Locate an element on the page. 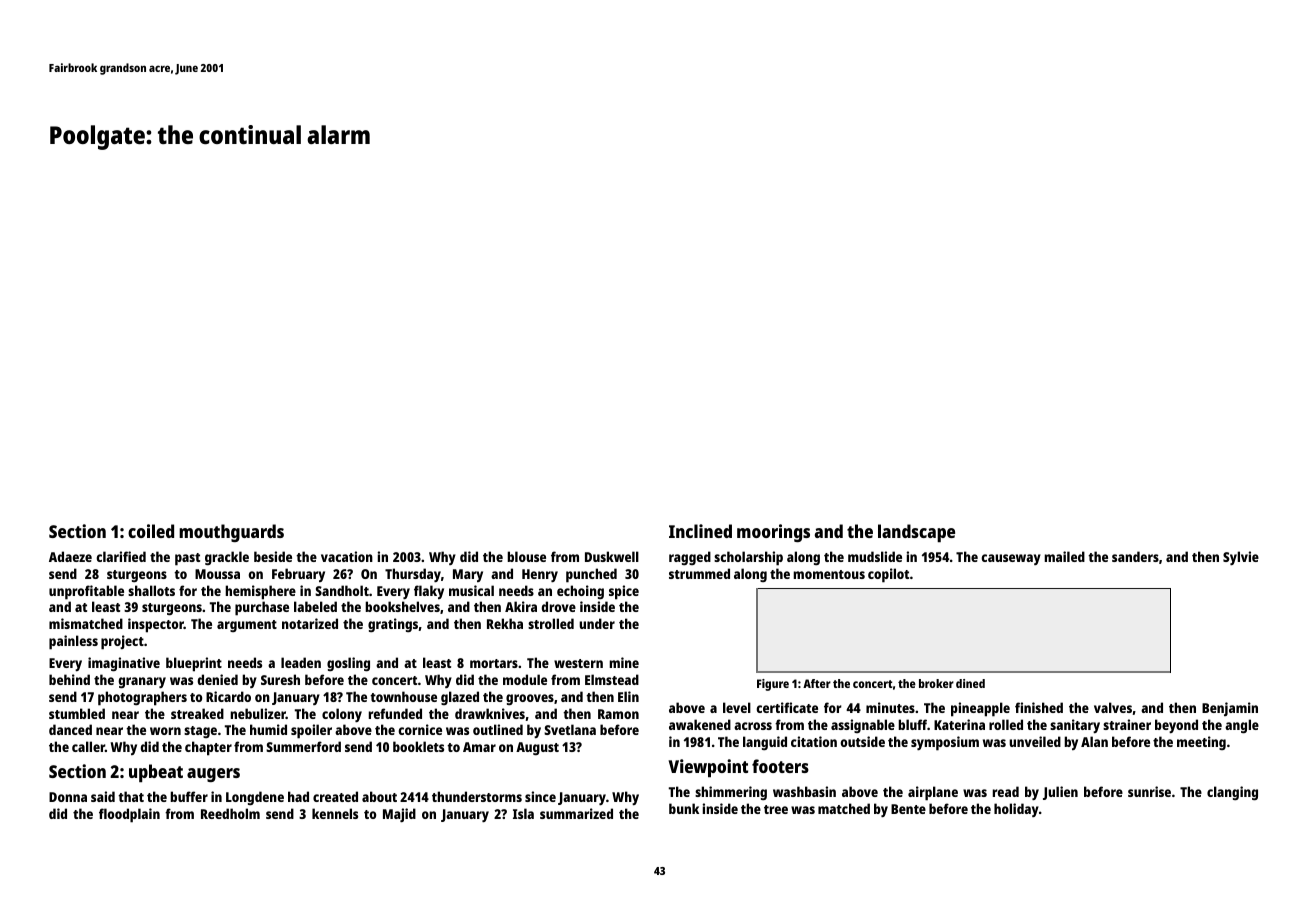  February is located at coordinates (298, 575).
